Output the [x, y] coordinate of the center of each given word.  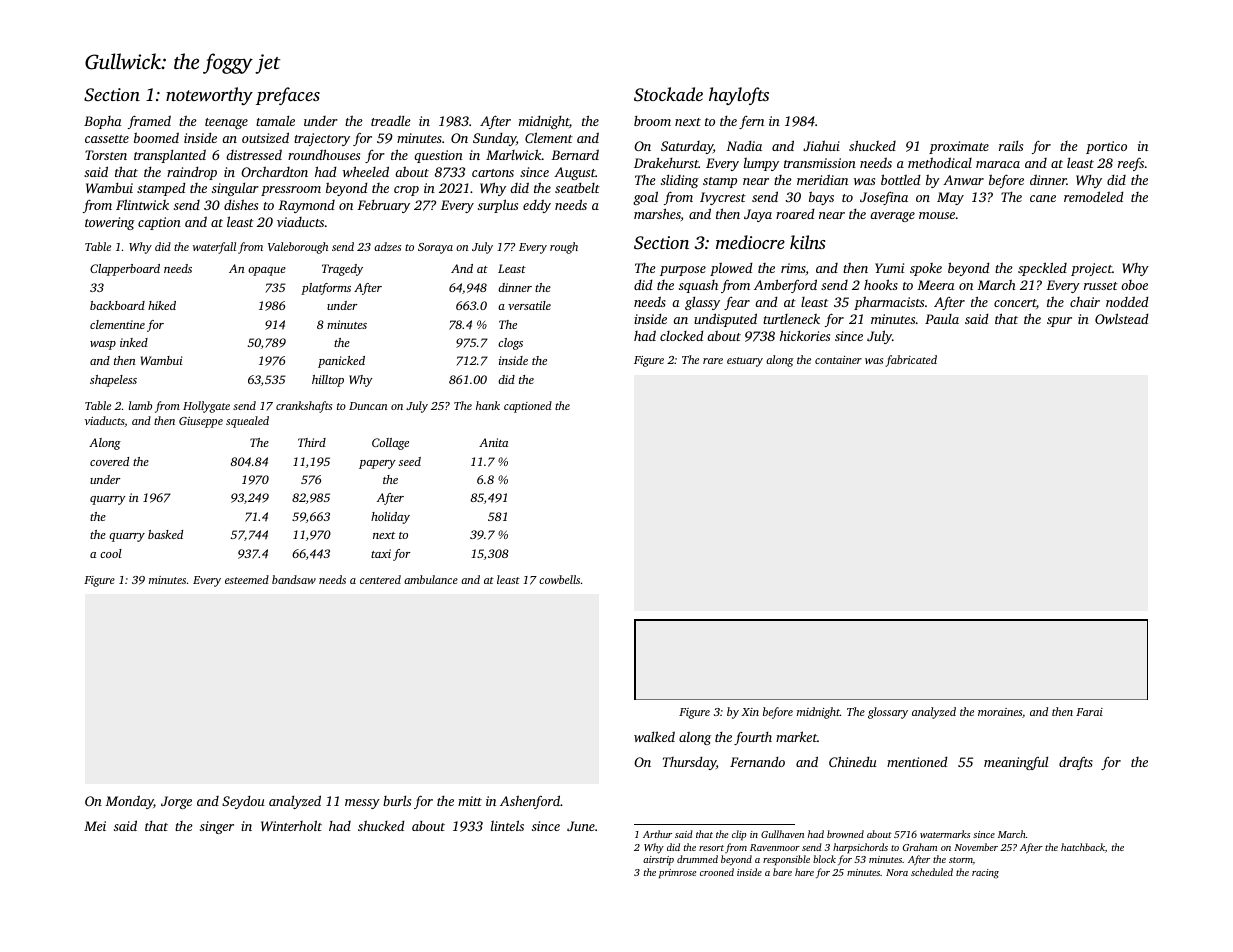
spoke [926, 269]
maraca [998, 164]
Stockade [668, 94]
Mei [95, 826]
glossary [888, 713]
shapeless [113, 381]
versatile [529, 305]
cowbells [559, 579]
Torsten [106, 155]
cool [111, 553]
